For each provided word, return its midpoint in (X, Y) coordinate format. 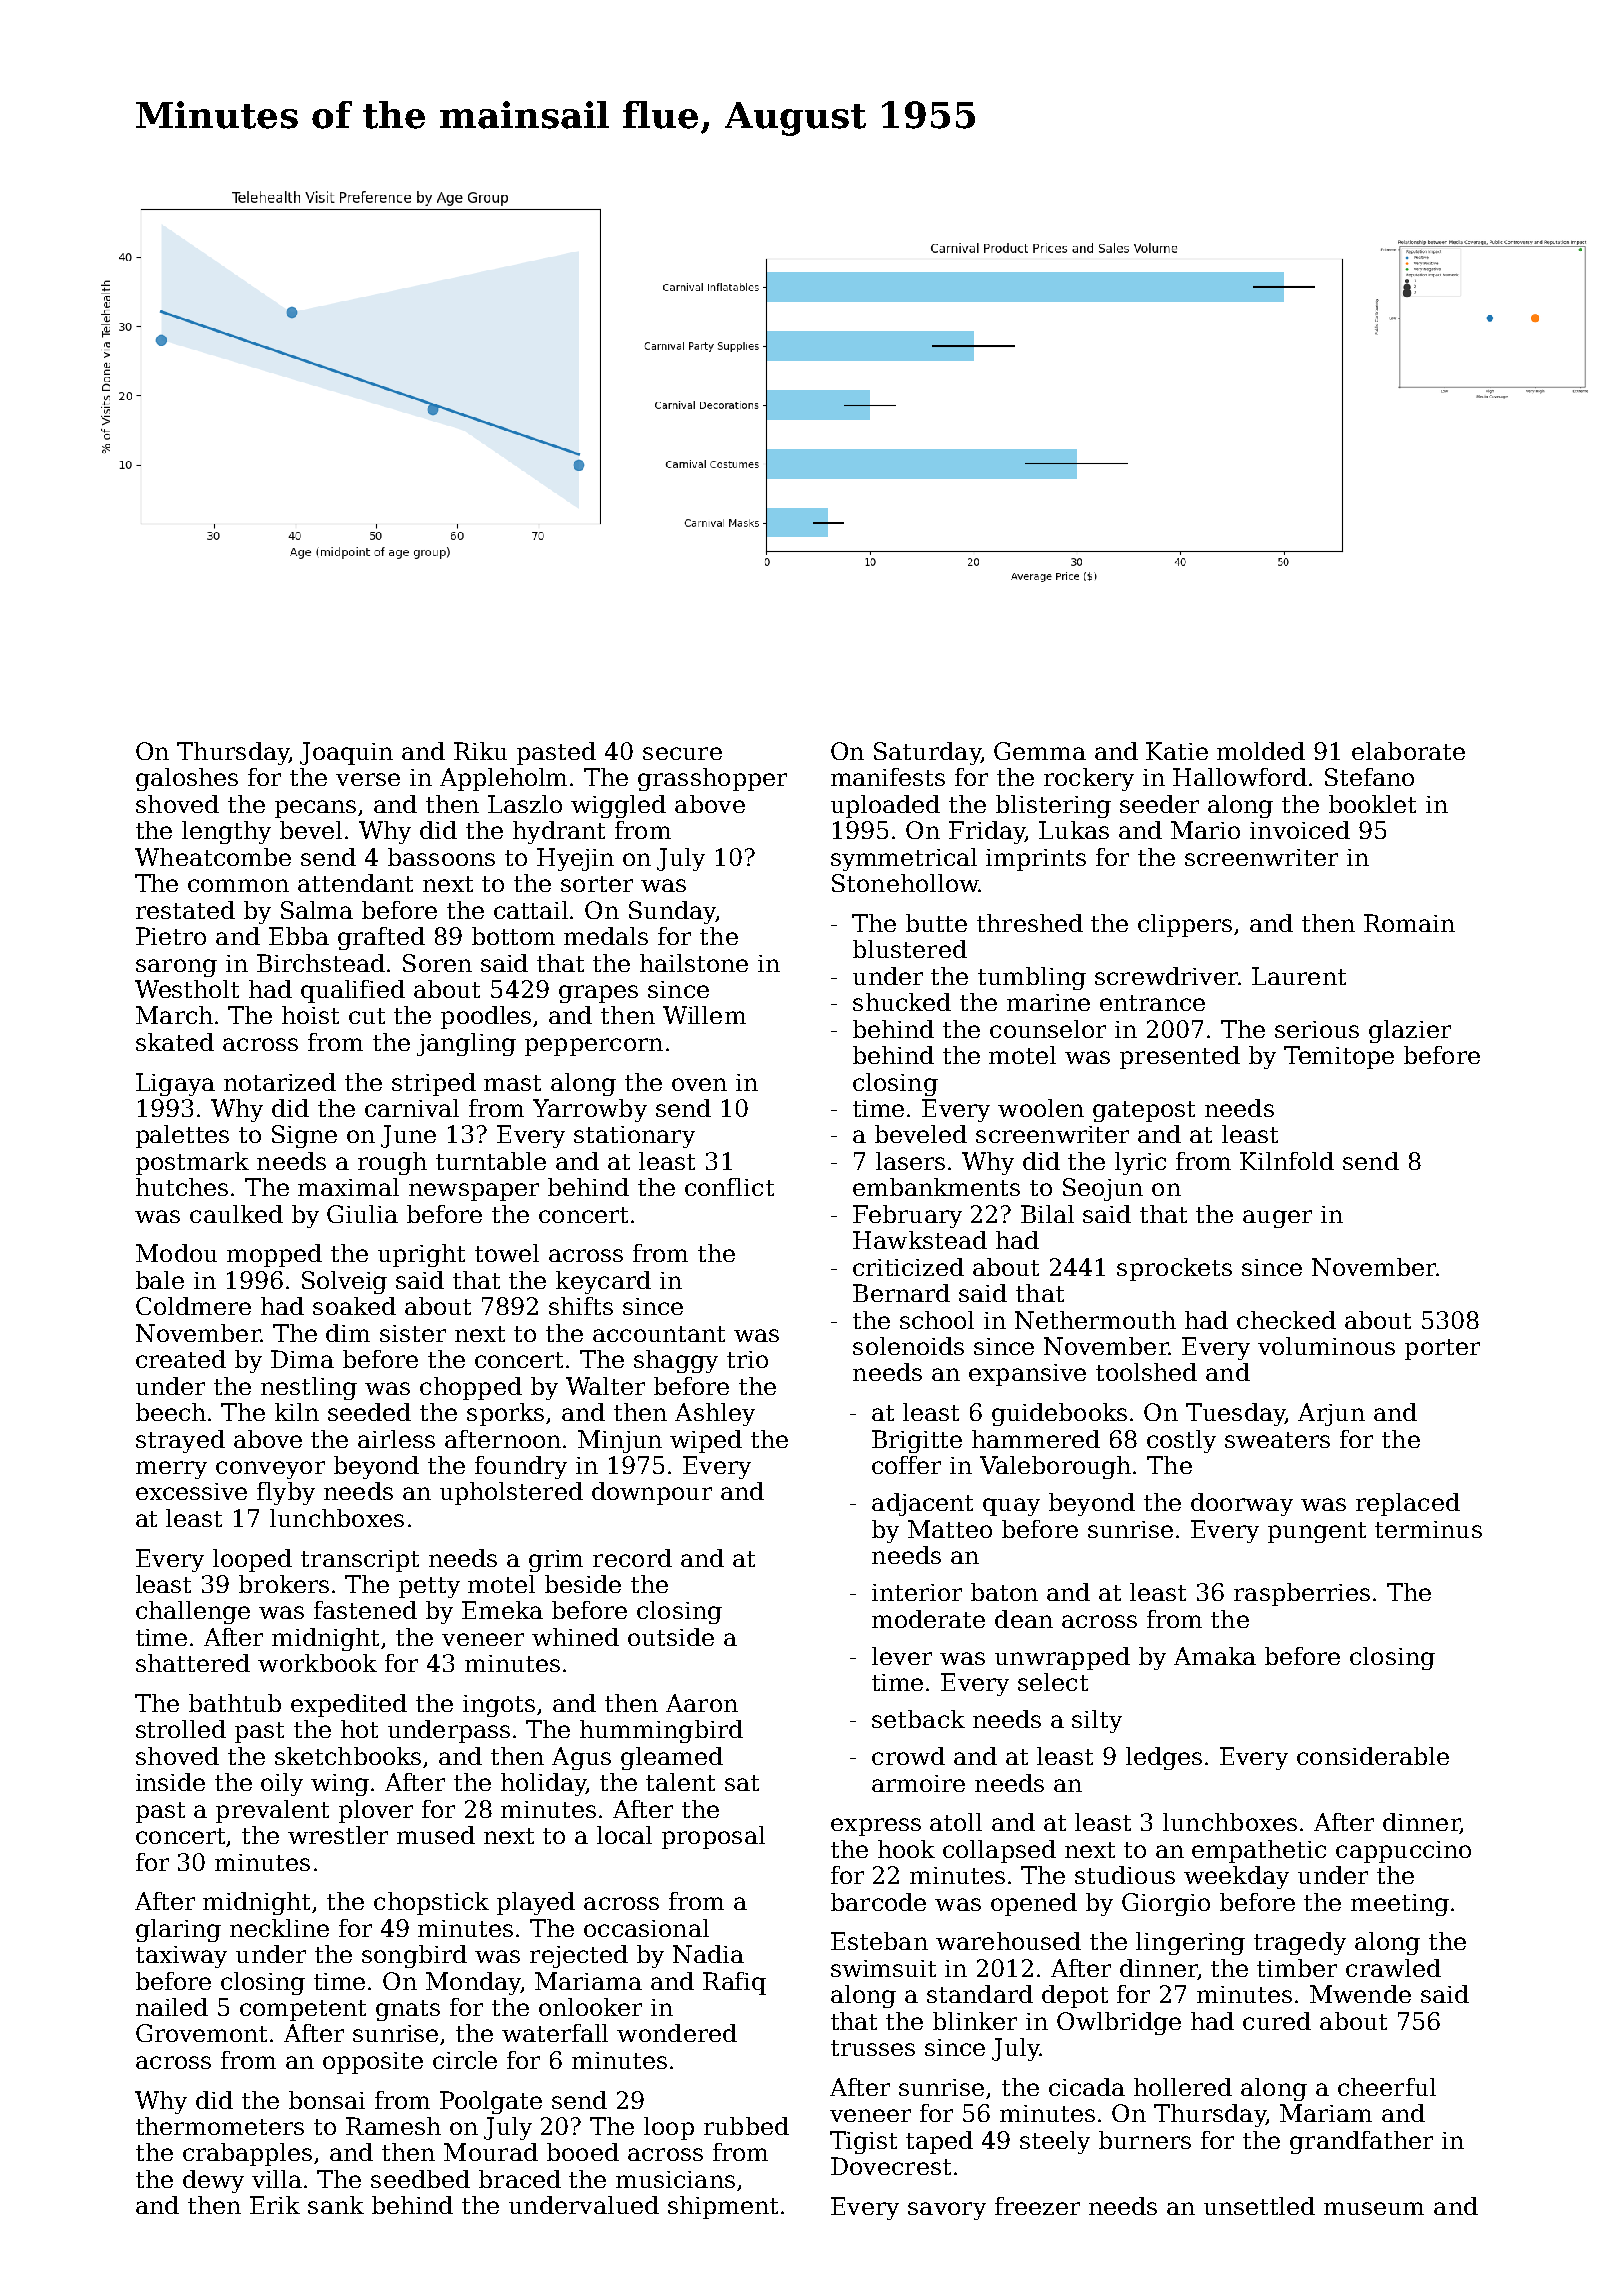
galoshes (187, 779)
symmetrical (904, 859)
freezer (1037, 2206)
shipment (723, 2207)
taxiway (181, 1957)
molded (1261, 751)
